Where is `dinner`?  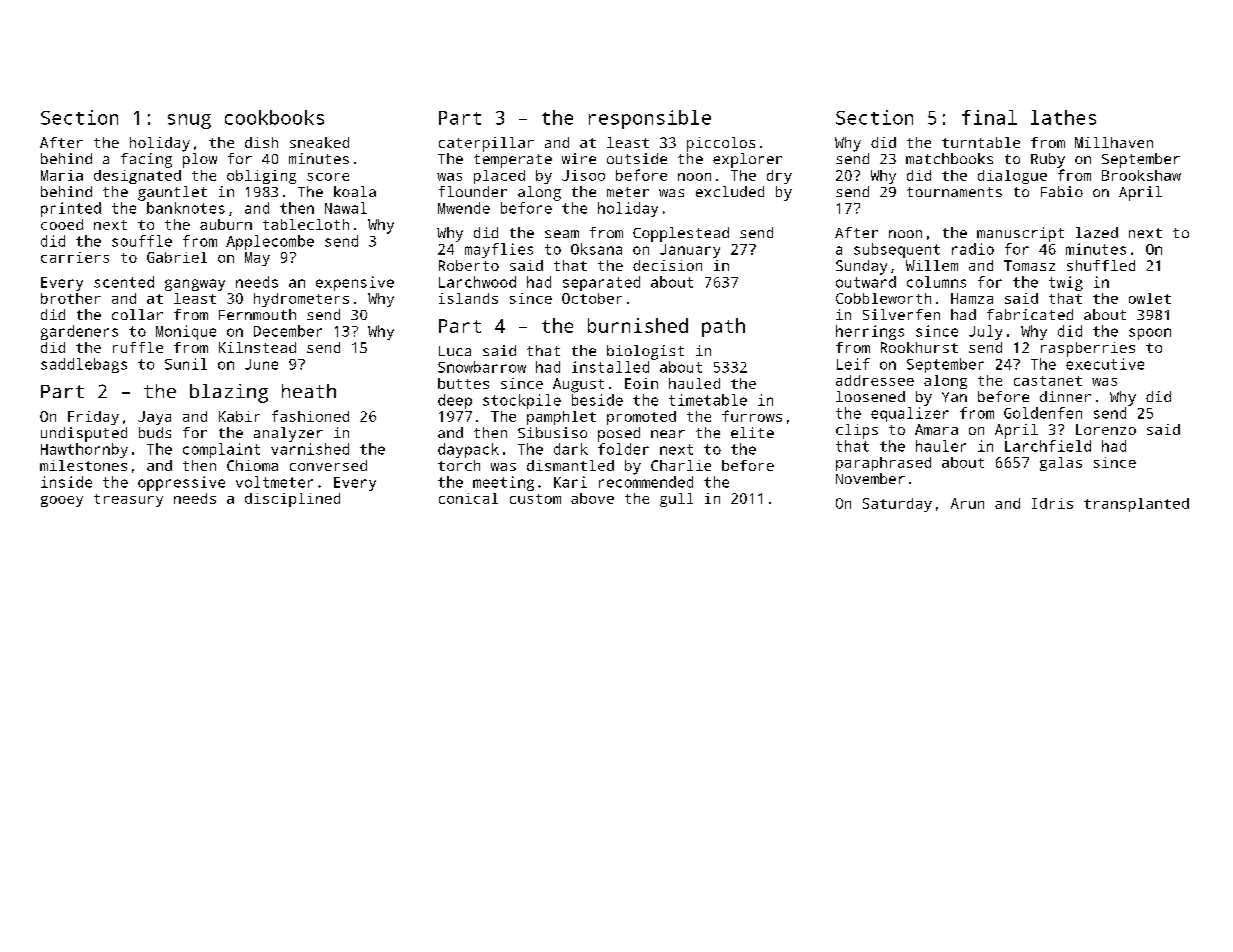 dinner is located at coordinates (1065, 396).
